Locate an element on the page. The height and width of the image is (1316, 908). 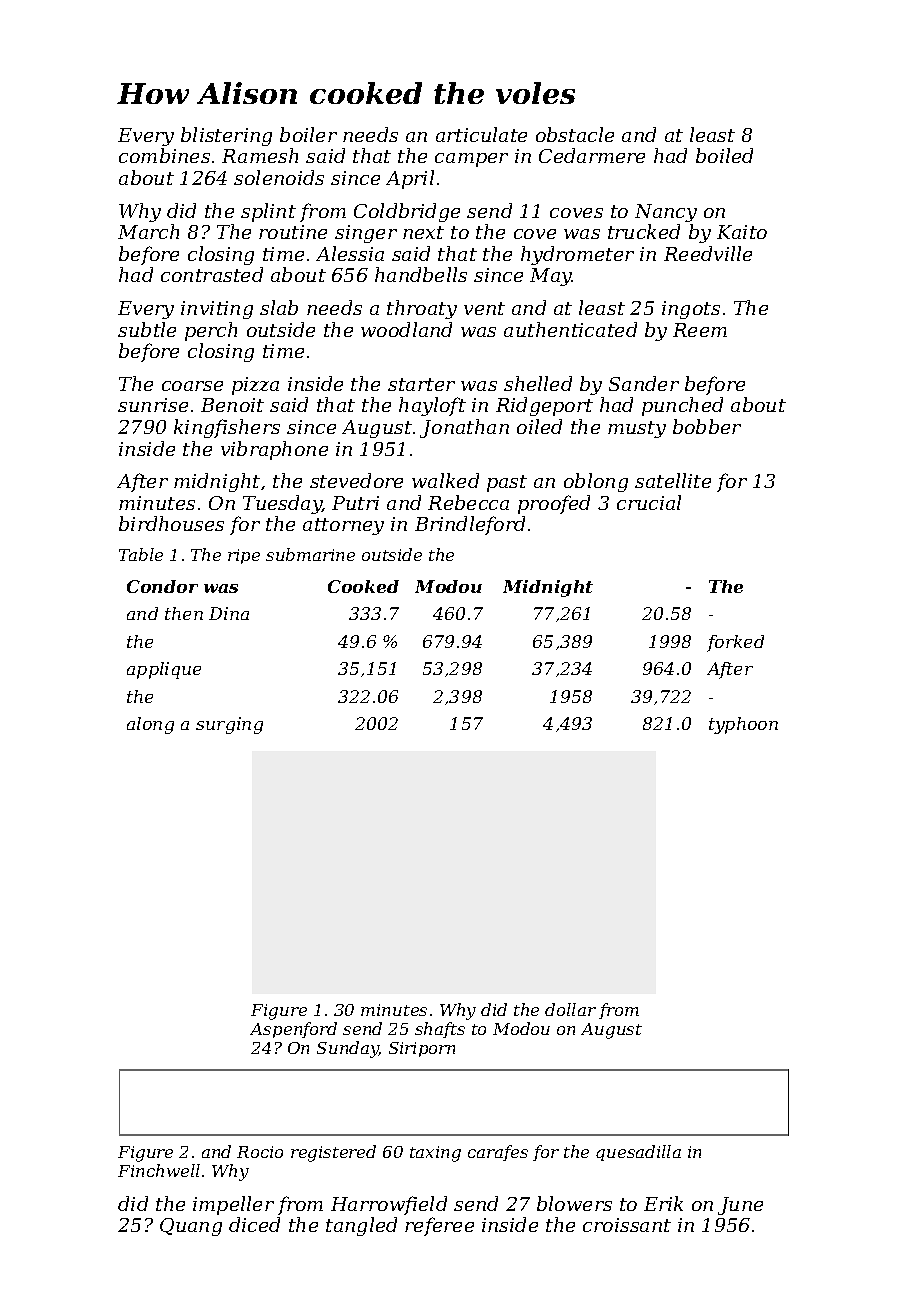
Kaito is located at coordinates (742, 232).
